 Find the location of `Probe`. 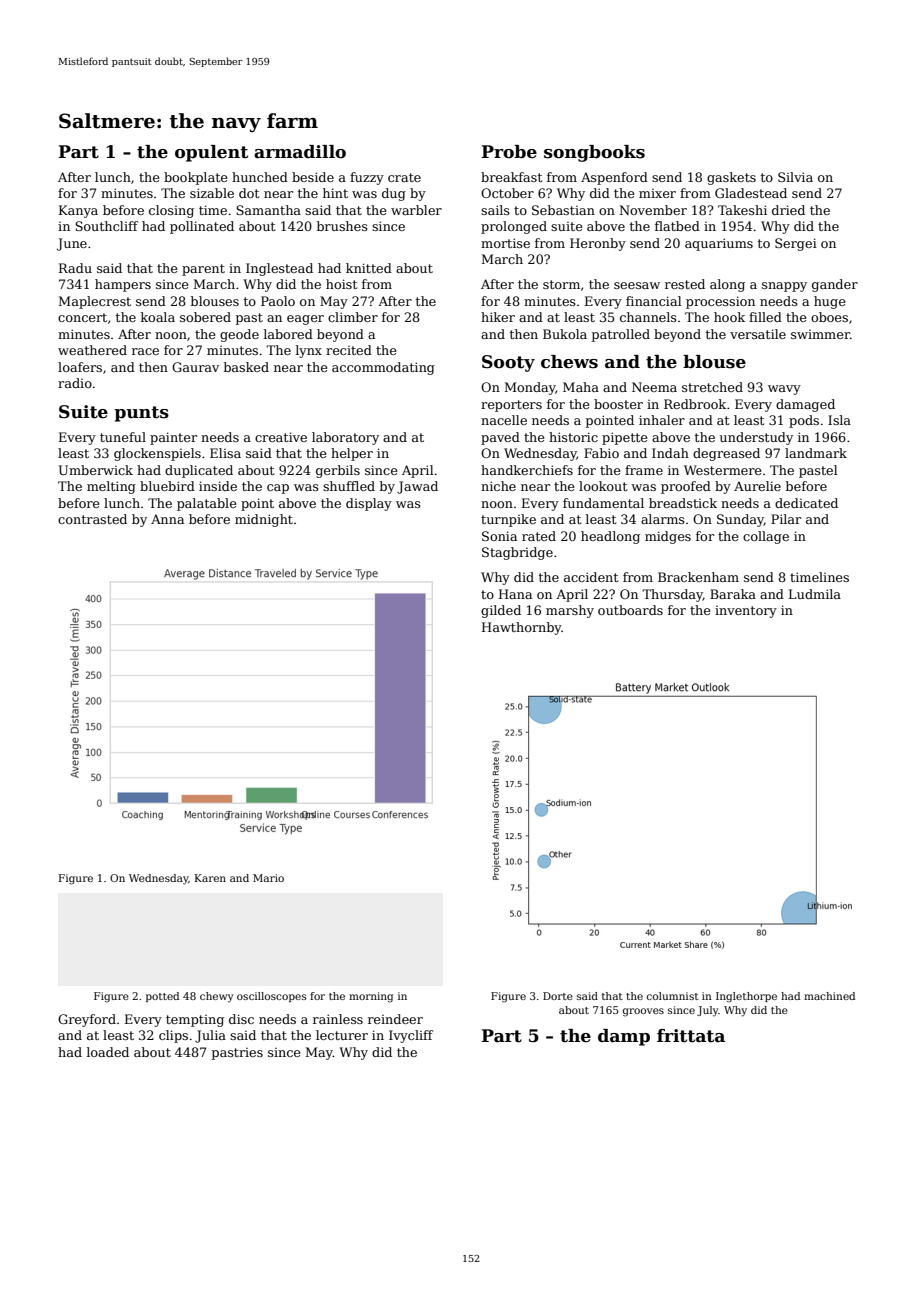

Probe is located at coordinates (509, 152).
